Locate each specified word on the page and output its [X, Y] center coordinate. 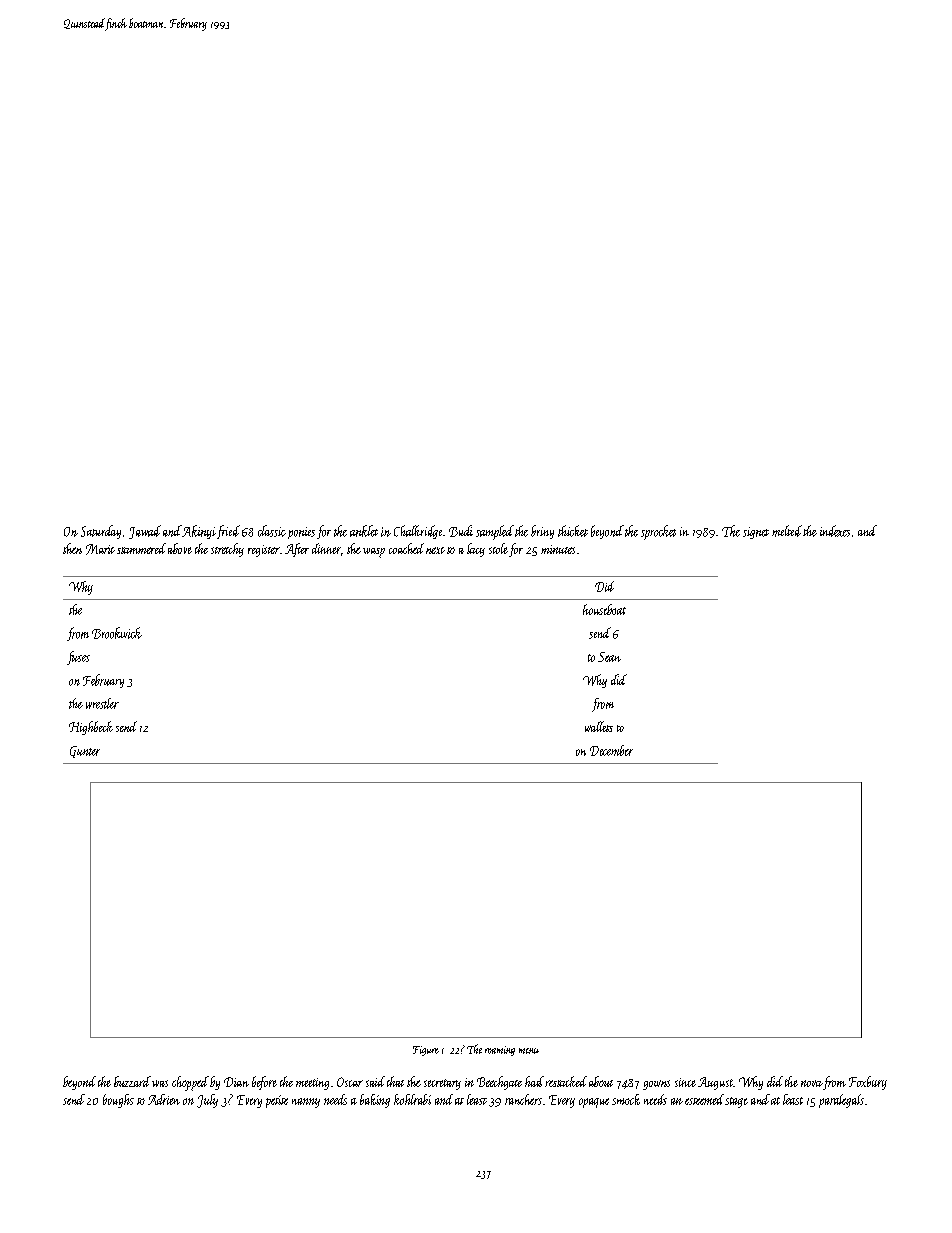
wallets [599, 726]
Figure [426, 1051]
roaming [500, 1051]
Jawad [145, 532]
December [611, 750]
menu [529, 1051]
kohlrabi [412, 1099]
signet [756, 533]
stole [498, 548]
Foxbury [868, 1083]
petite [277, 1101]
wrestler [102, 703]
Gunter [85, 752]
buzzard [132, 1081]
